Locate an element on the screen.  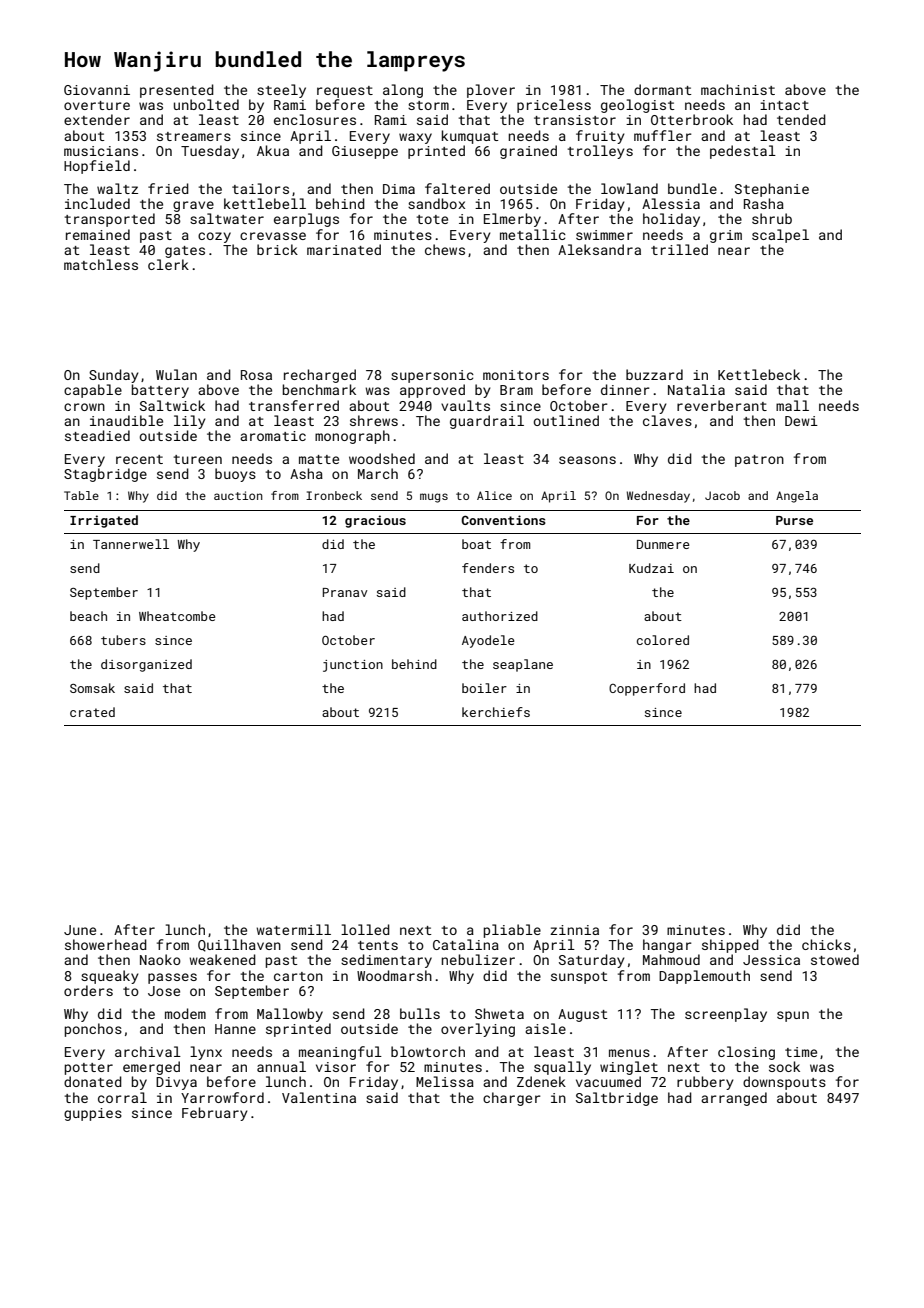
junction is located at coordinates (353, 666).
